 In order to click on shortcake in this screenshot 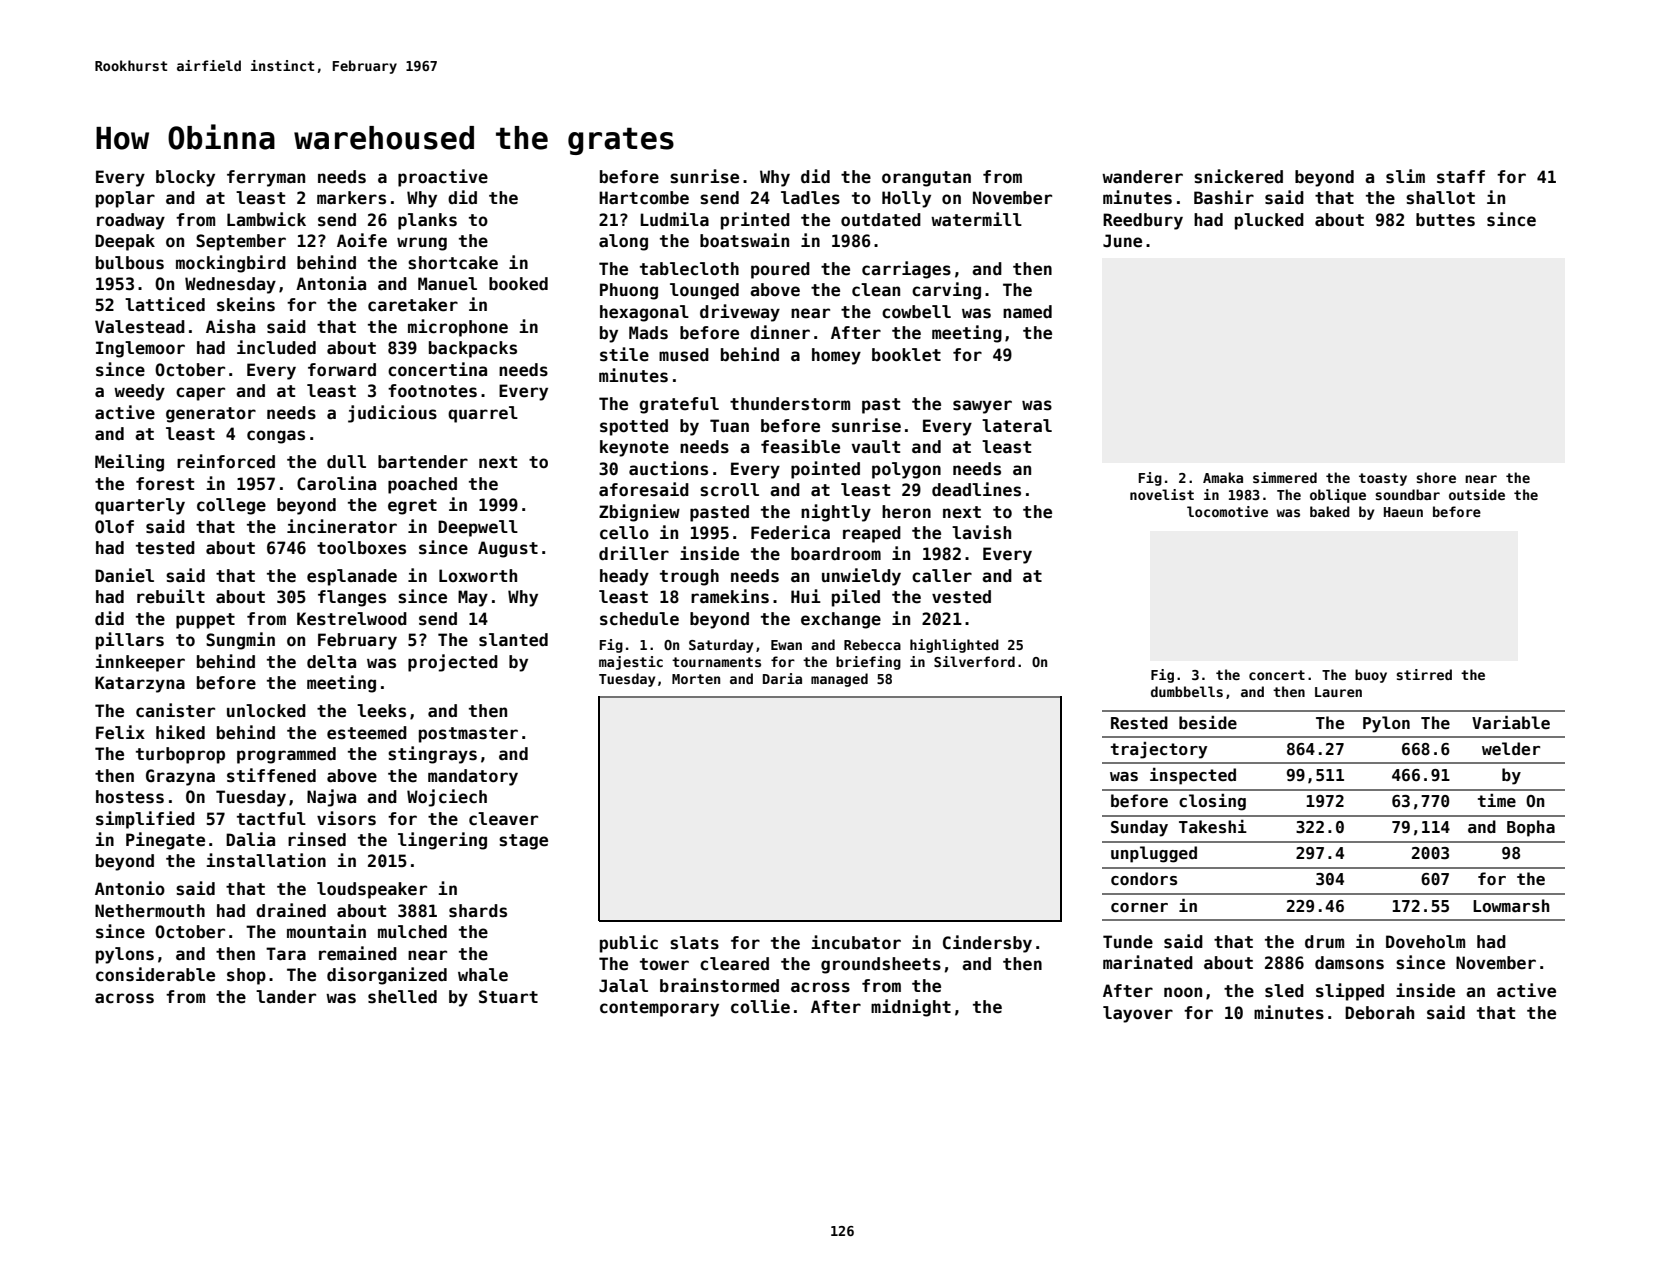, I will do `click(453, 263)`.
